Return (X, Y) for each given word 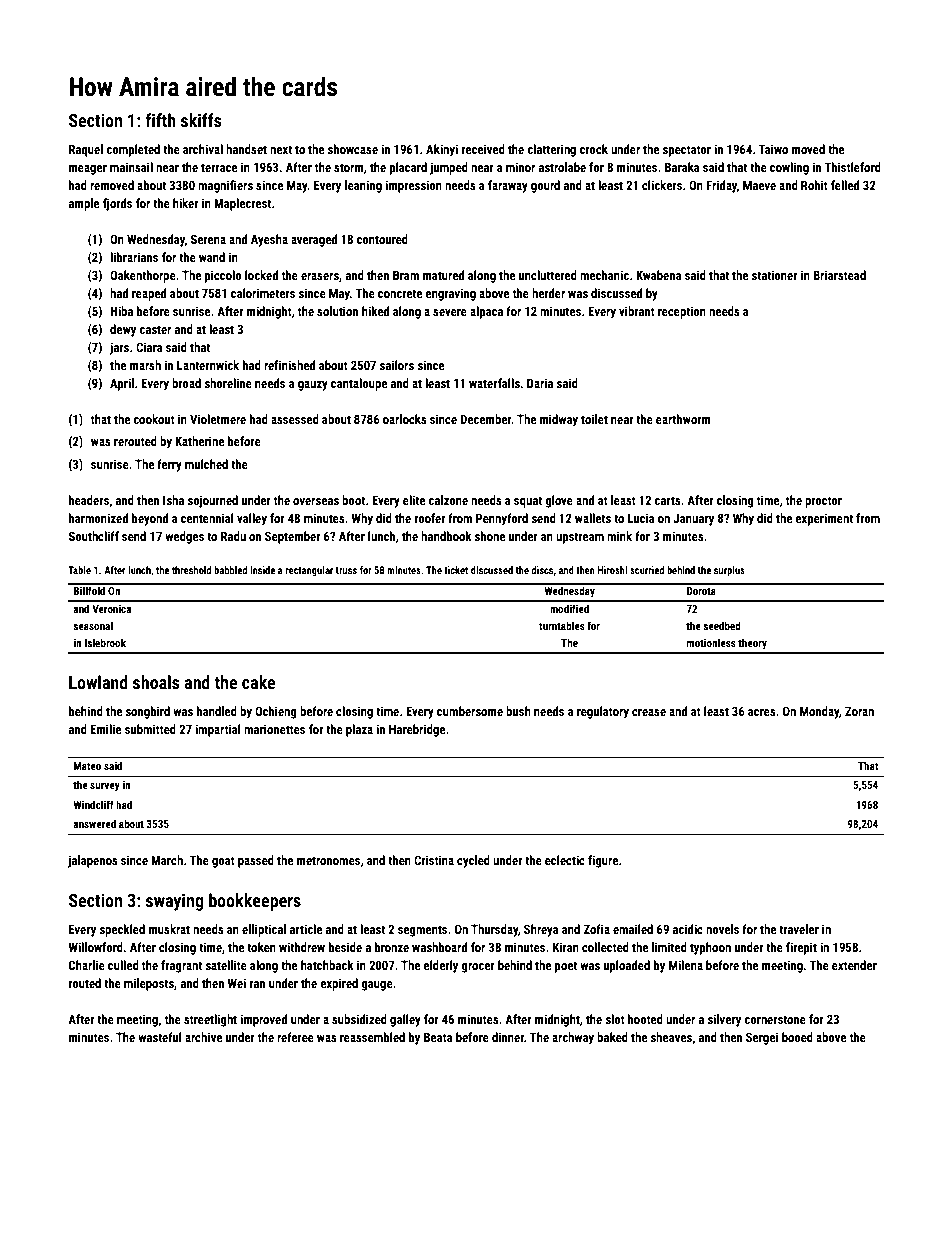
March (167, 860)
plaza (359, 730)
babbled (230, 570)
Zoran (859, 711)
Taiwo (773, 149)
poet (566, 967)
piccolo (223, 276)
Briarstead (839, 275)
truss (346, 570)
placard (408, 168)
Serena (208, 239)
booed (797, 1037)
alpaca (486, 312)
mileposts (149, 984)
